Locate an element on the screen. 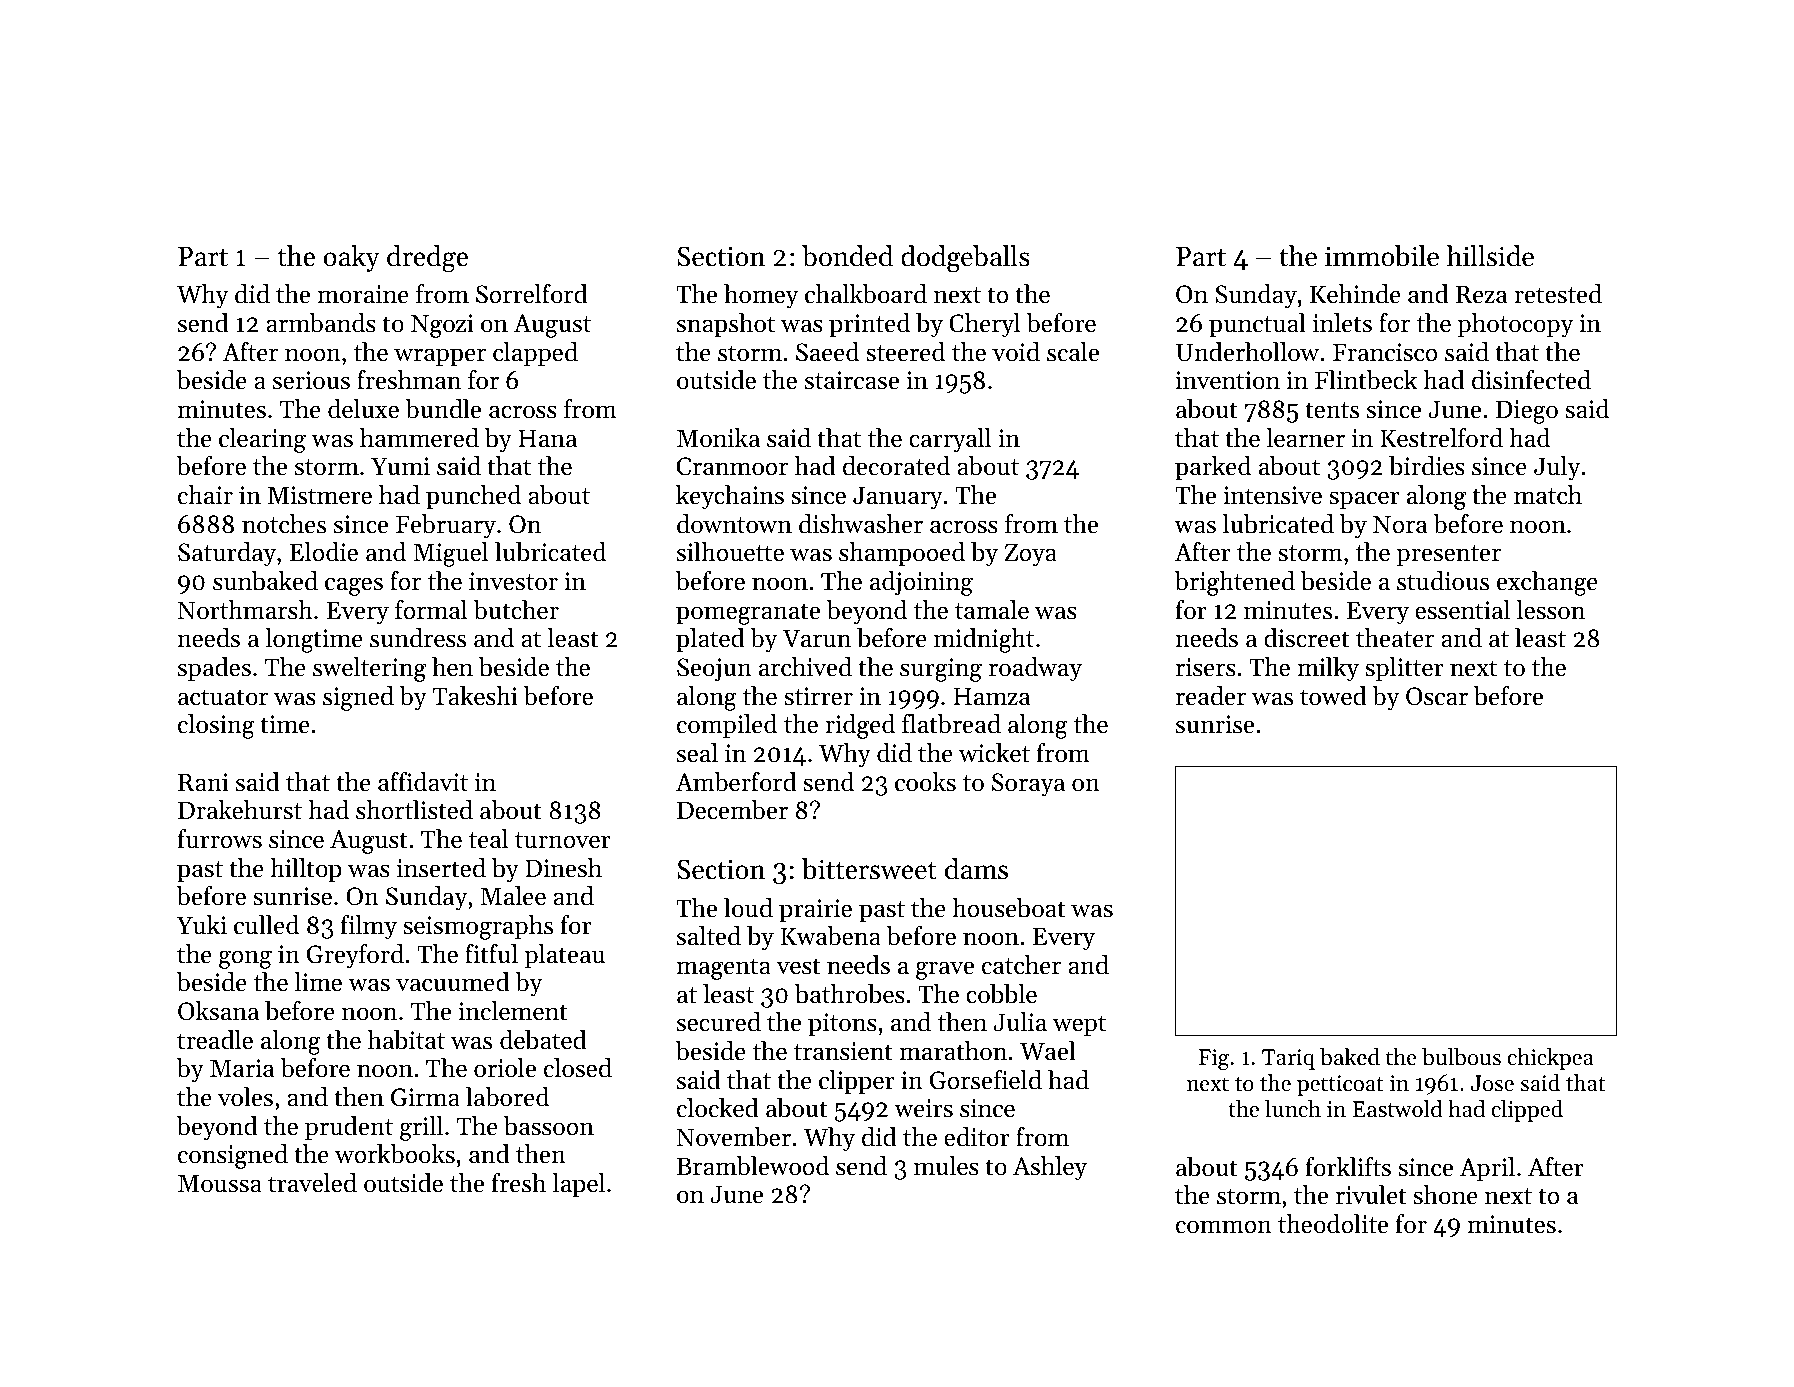 Image resolution: width=1794 pixels, height=1387 pixels. closed is located at coordinates (578, 1068).
